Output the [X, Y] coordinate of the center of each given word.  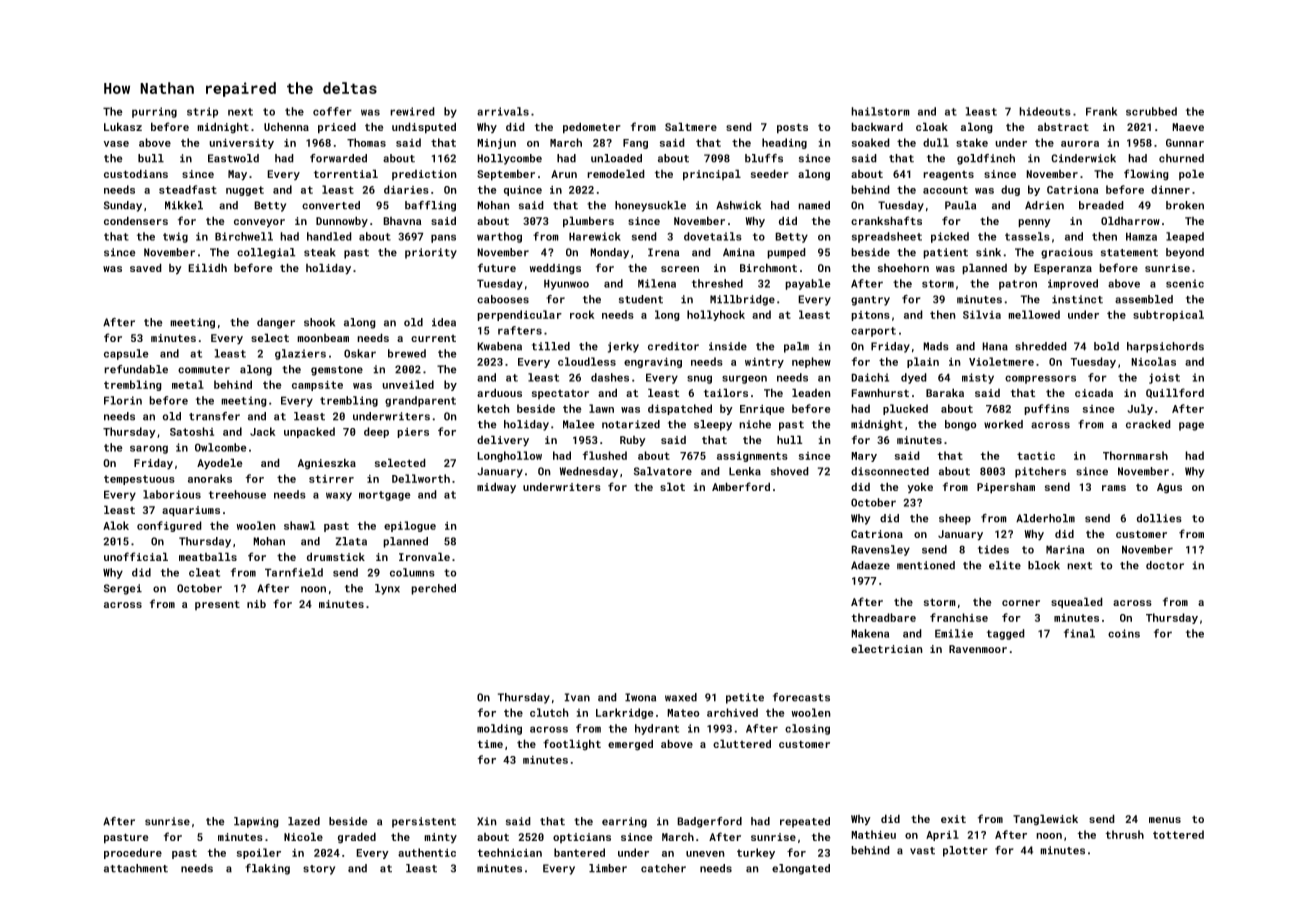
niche [755, 424]
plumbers [588, 222]
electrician [887, 648]
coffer [332, 111]
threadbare [883, 617]
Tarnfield [294, 572]
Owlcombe [221, 447]
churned [1181, 158]
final [1079, 633]
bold [1106, 346]
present [217, 605]
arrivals [503, 111]
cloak [932, 126]
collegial [266, 253]
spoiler [259, 853]
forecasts [801, 697]
